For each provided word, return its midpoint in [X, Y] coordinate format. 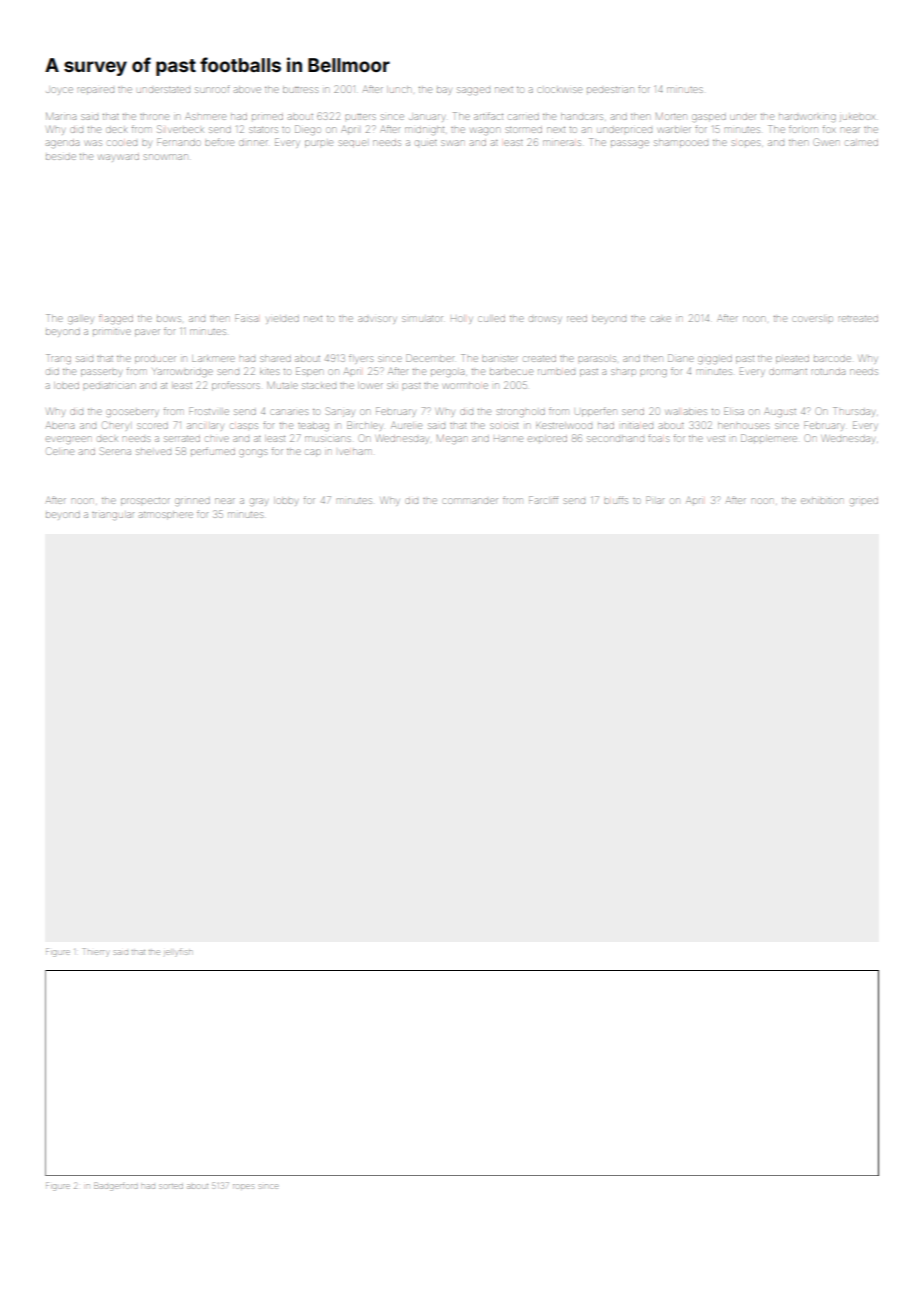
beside [61, 157]
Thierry [95, 951]
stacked [319, 386]
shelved [153, 452]
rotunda [828, 372]
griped [864, 502]
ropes [243, 1186]
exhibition [822, 500]
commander [470, 501]
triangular [113, 515]
